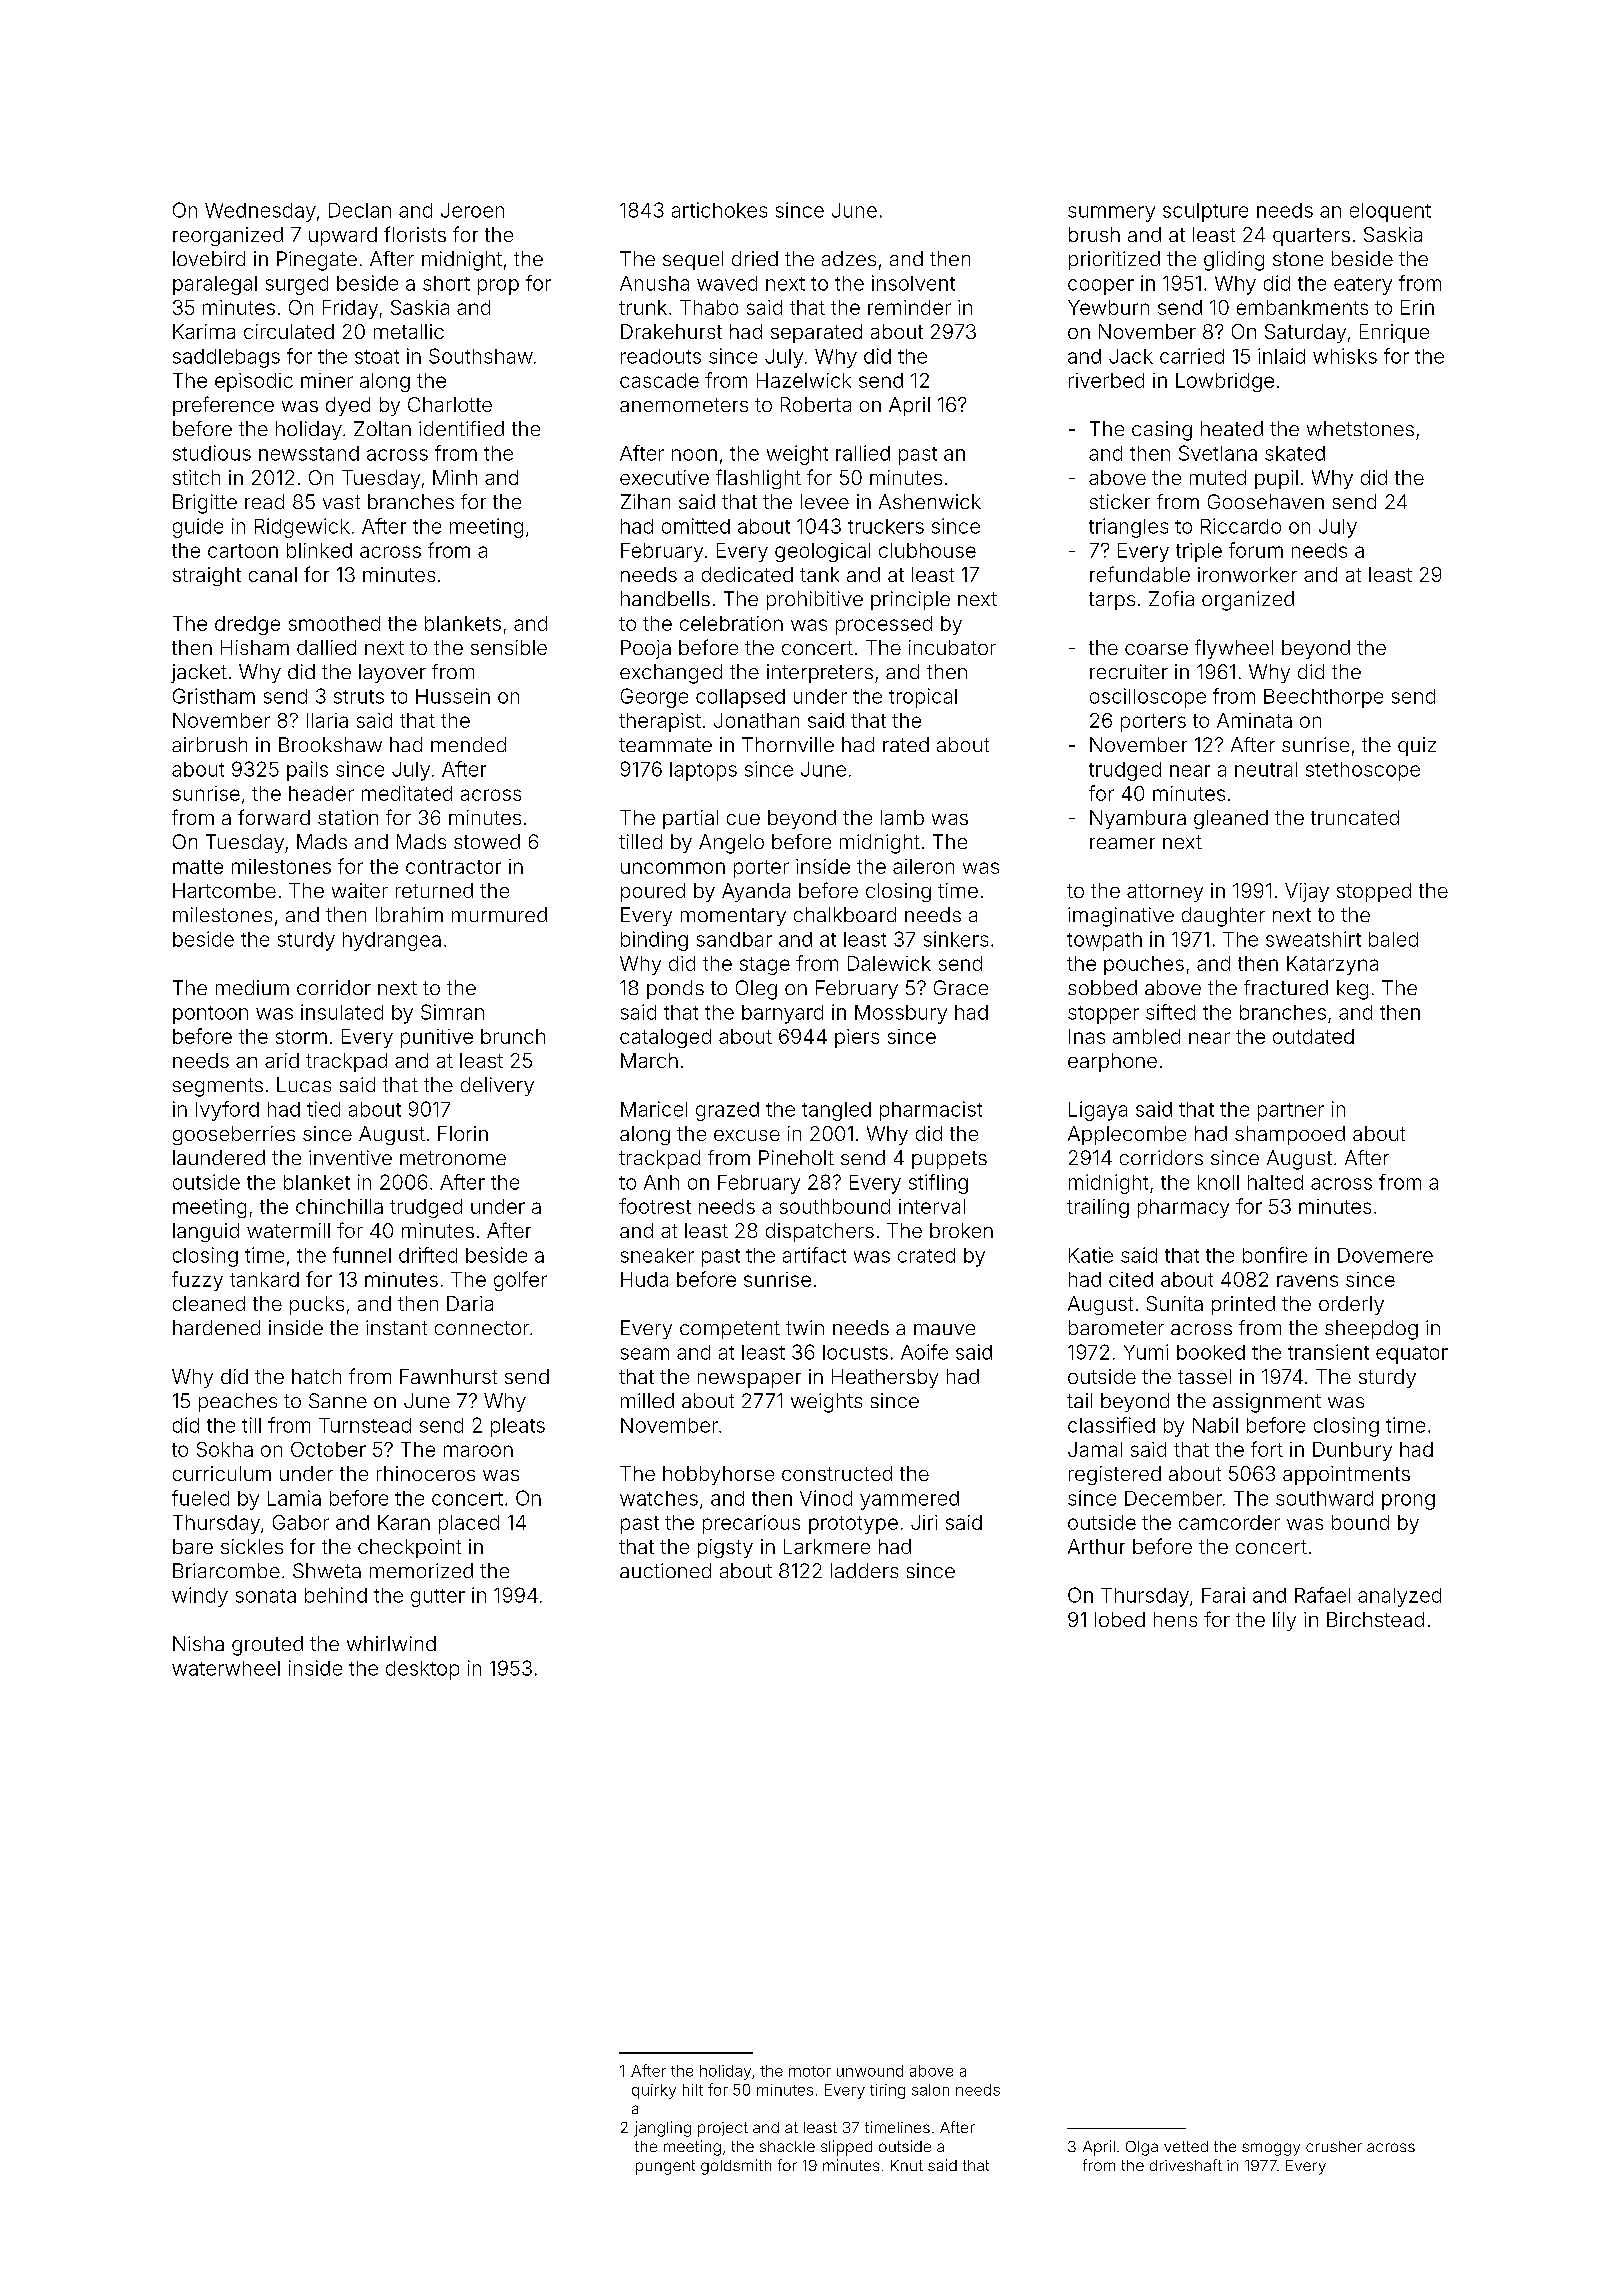  I want to click on Thabo, so click(709, 307).
